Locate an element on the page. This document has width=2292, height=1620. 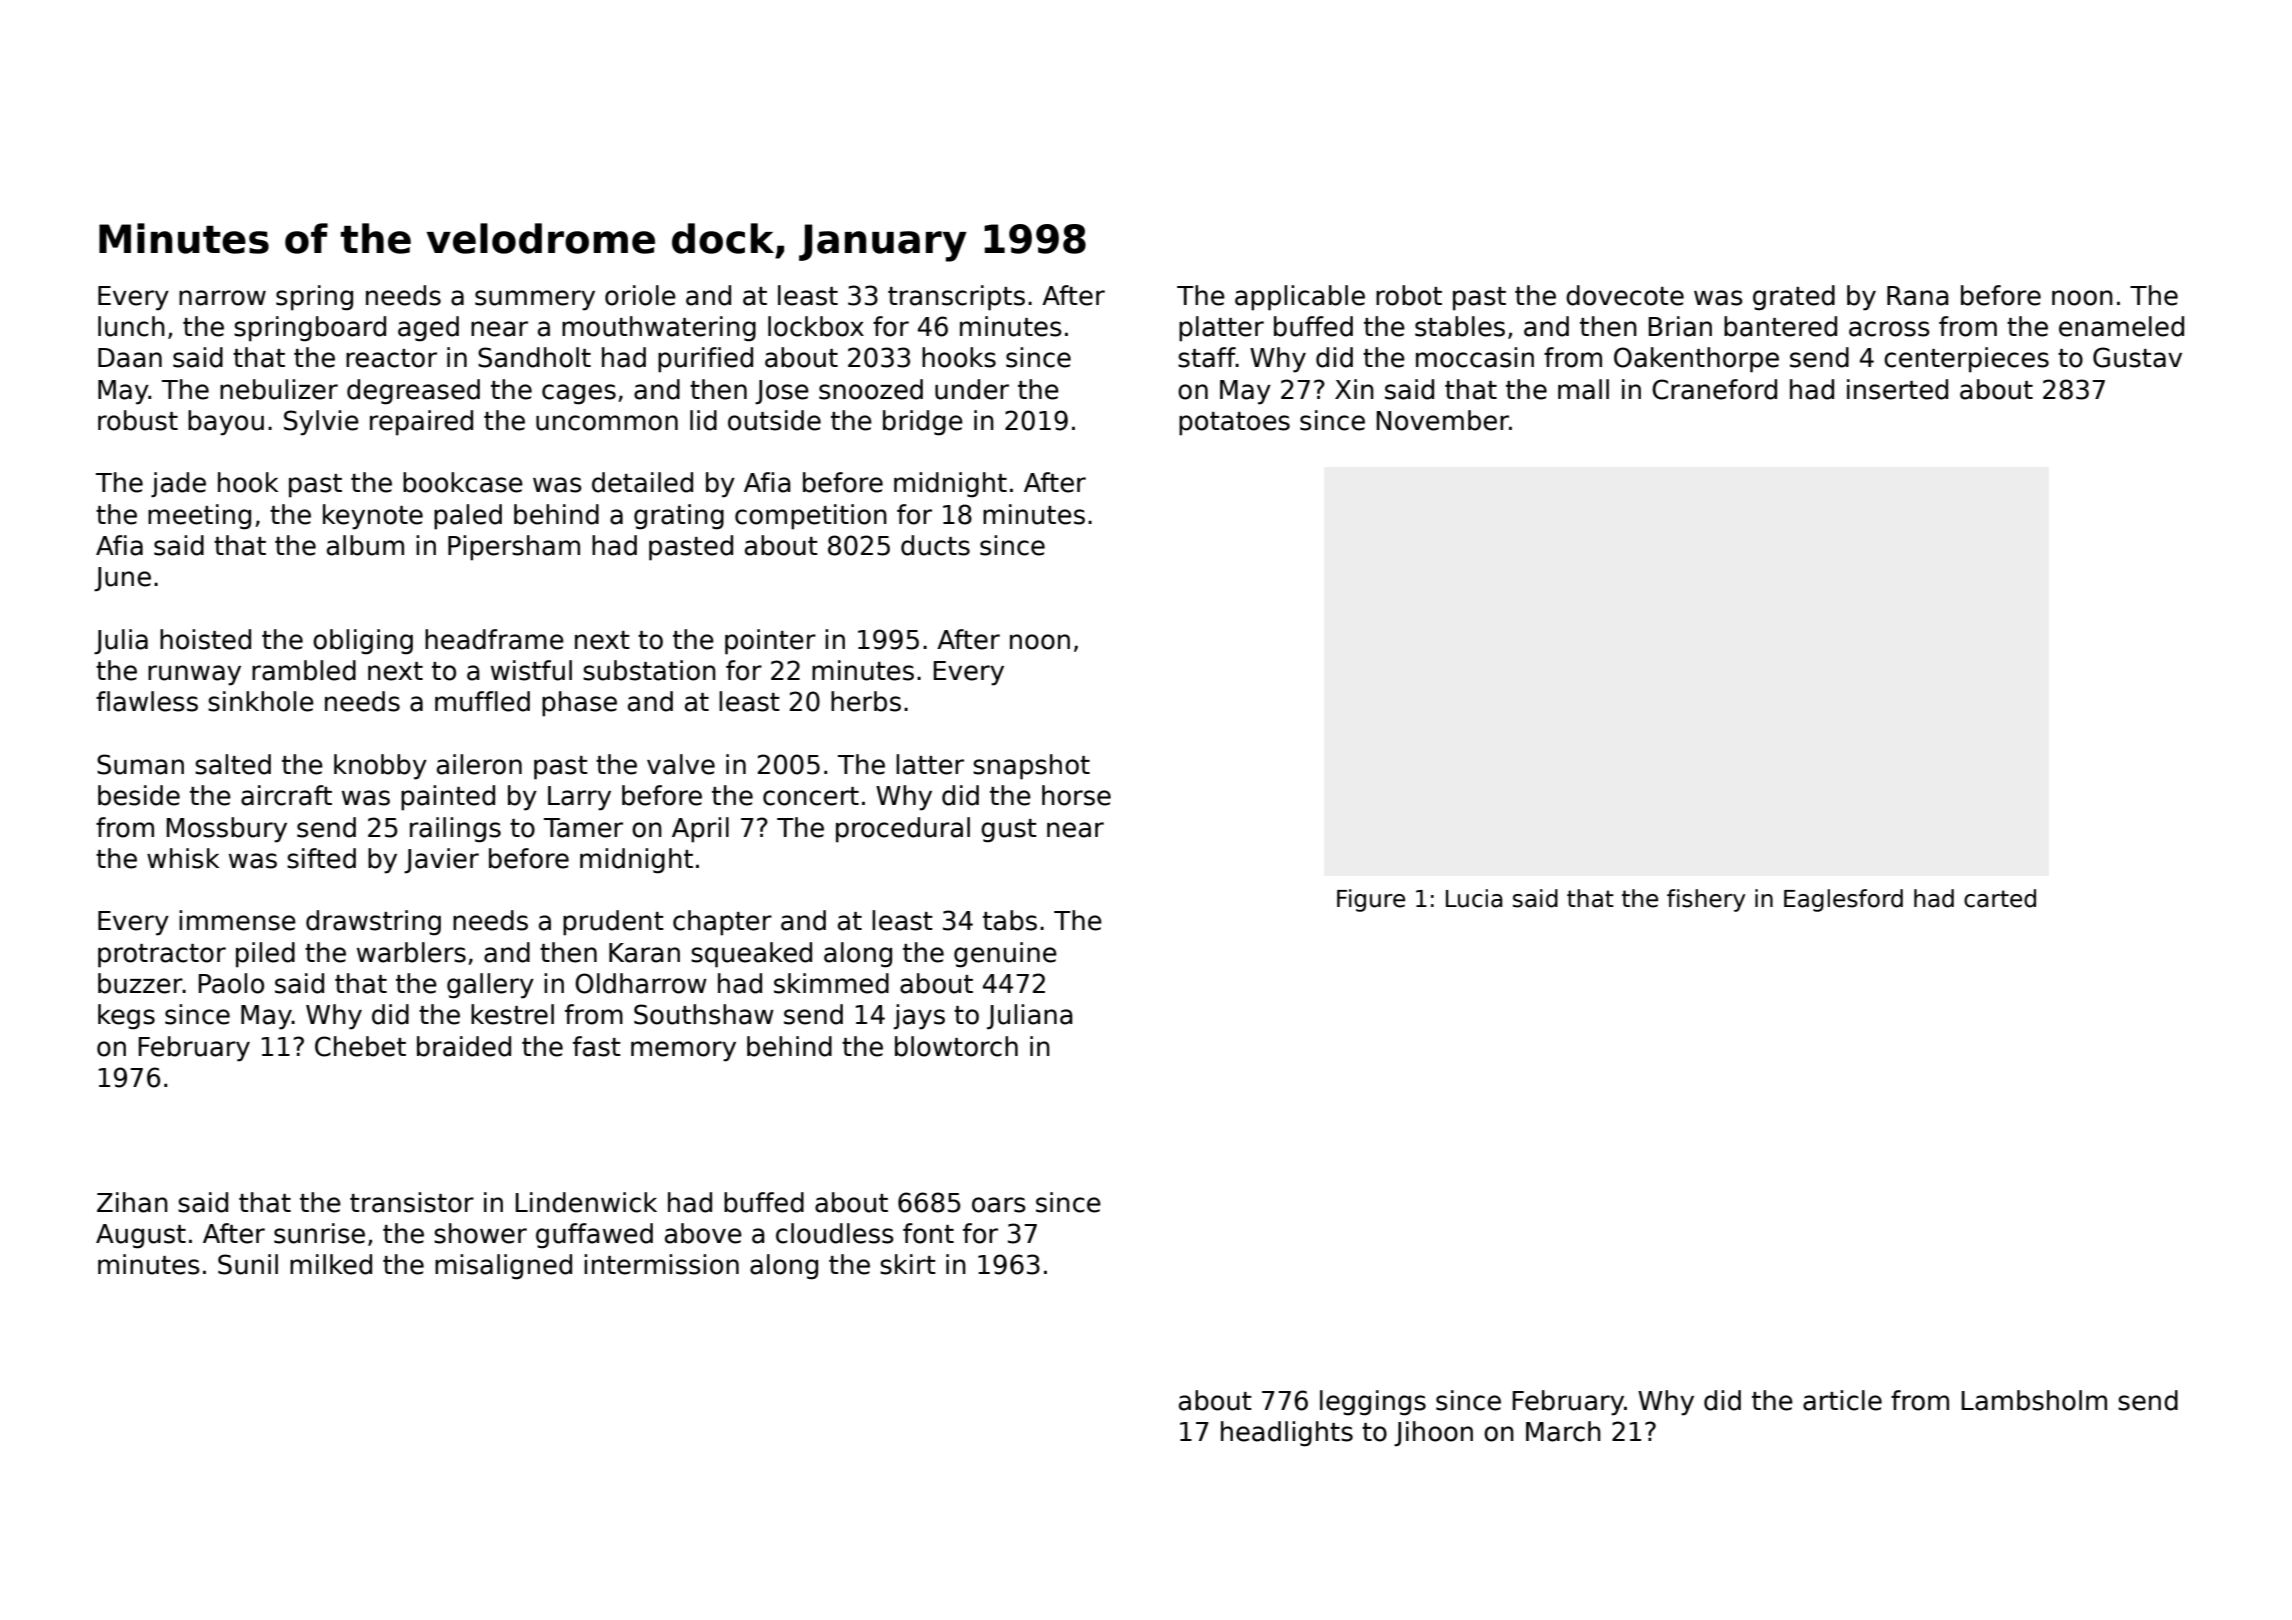
carted is located at coordinates (2000, 898).
